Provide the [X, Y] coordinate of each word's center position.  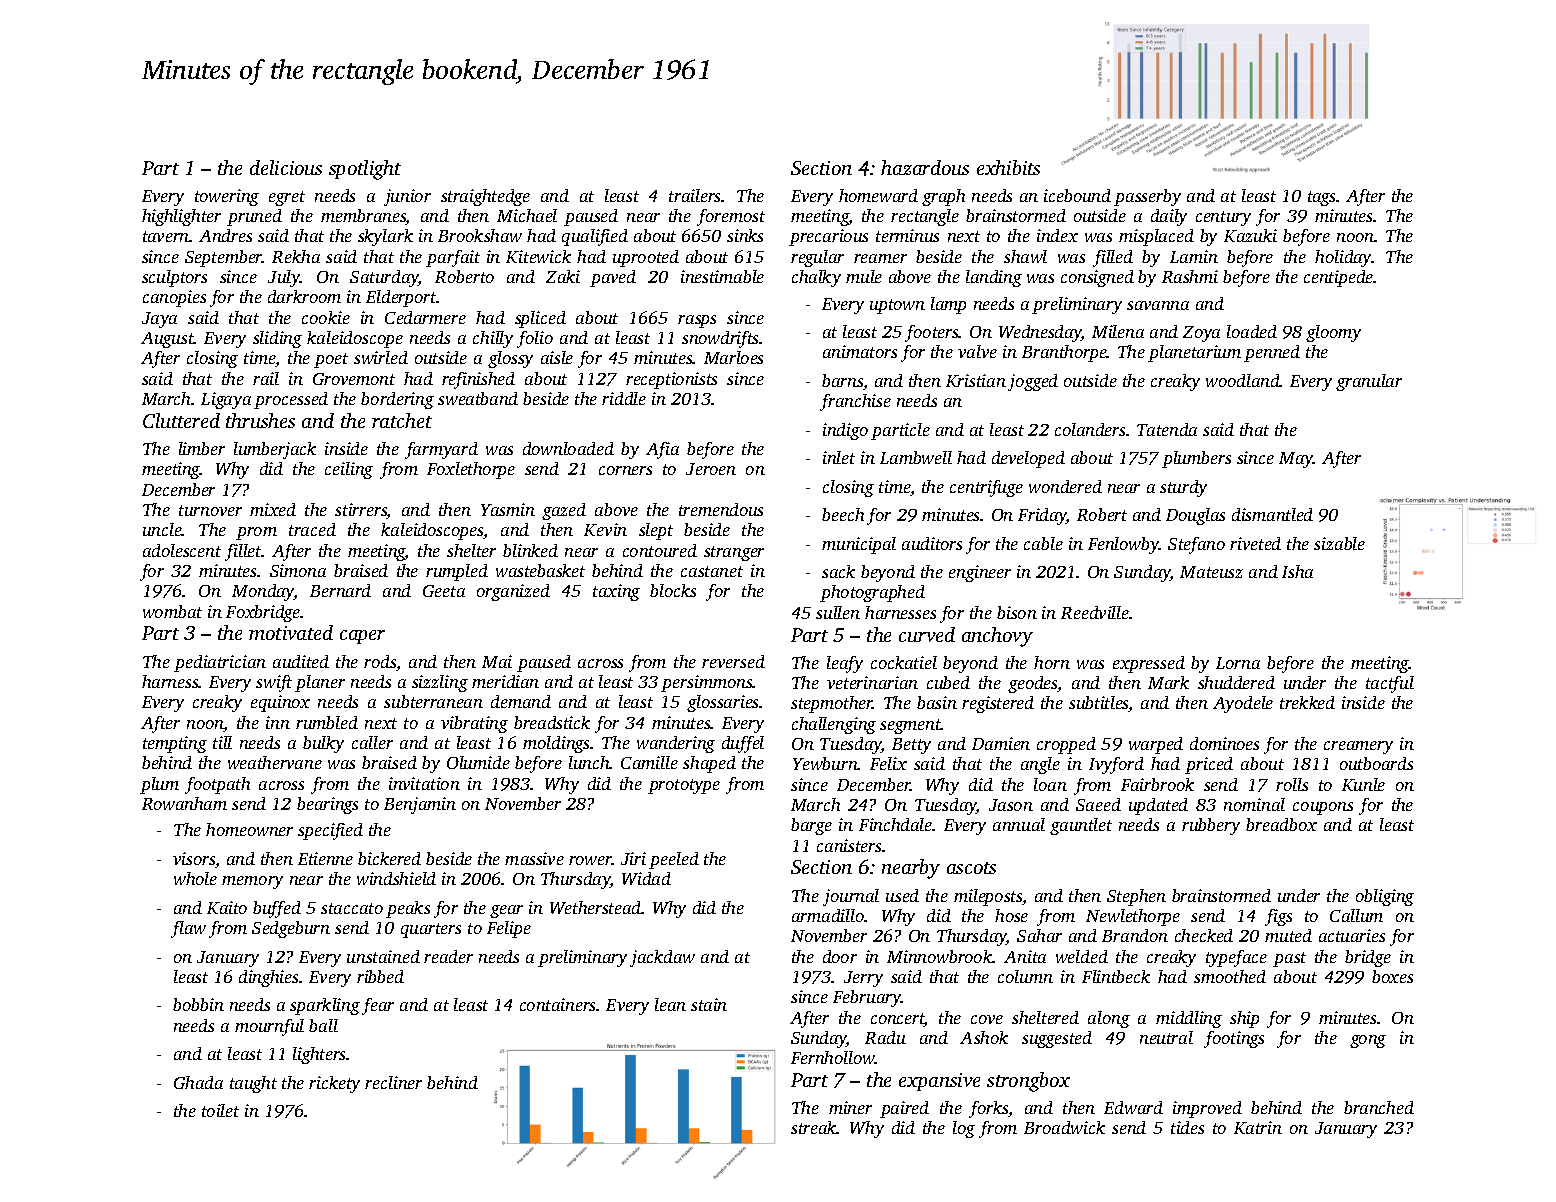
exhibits [1008, 167]
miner [850, 1107]
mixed [273, 509]
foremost [731, 217]
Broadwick [1064, 1127]
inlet [839, 457]
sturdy [1183, 488]
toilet [220, 1110]
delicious [286, 167]
